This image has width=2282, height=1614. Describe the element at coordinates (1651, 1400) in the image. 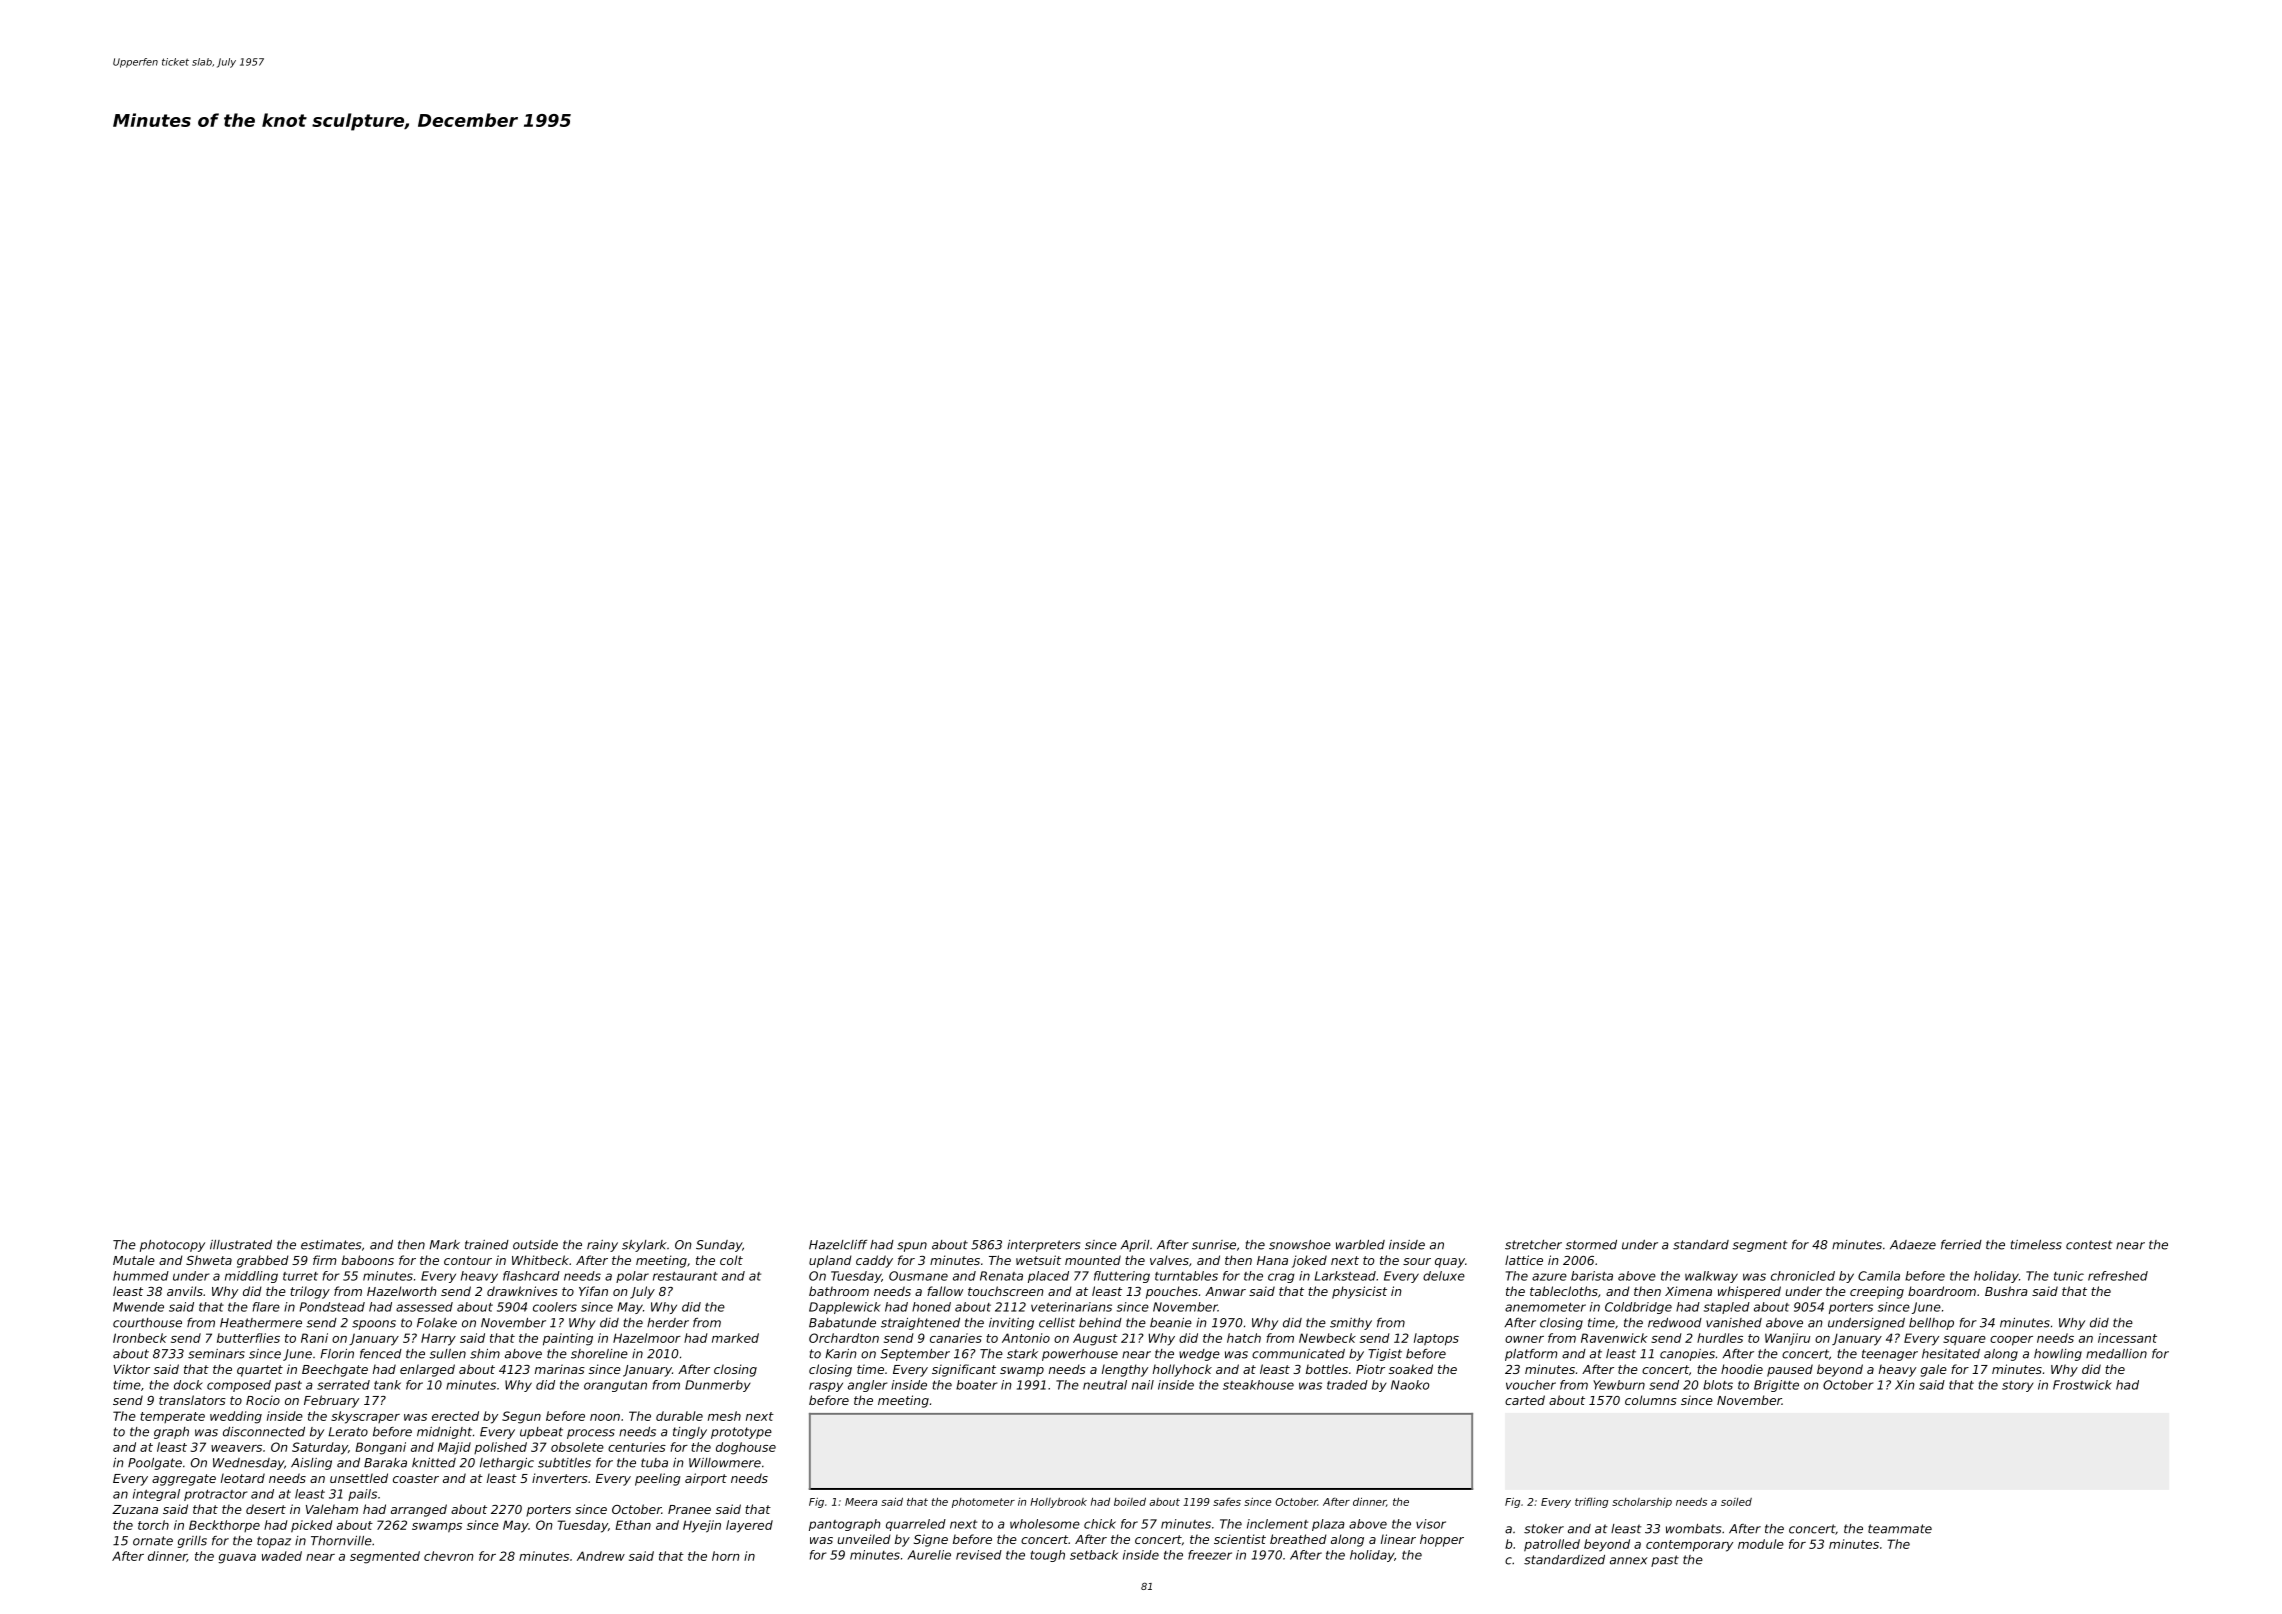

I see `columns` at that location.
